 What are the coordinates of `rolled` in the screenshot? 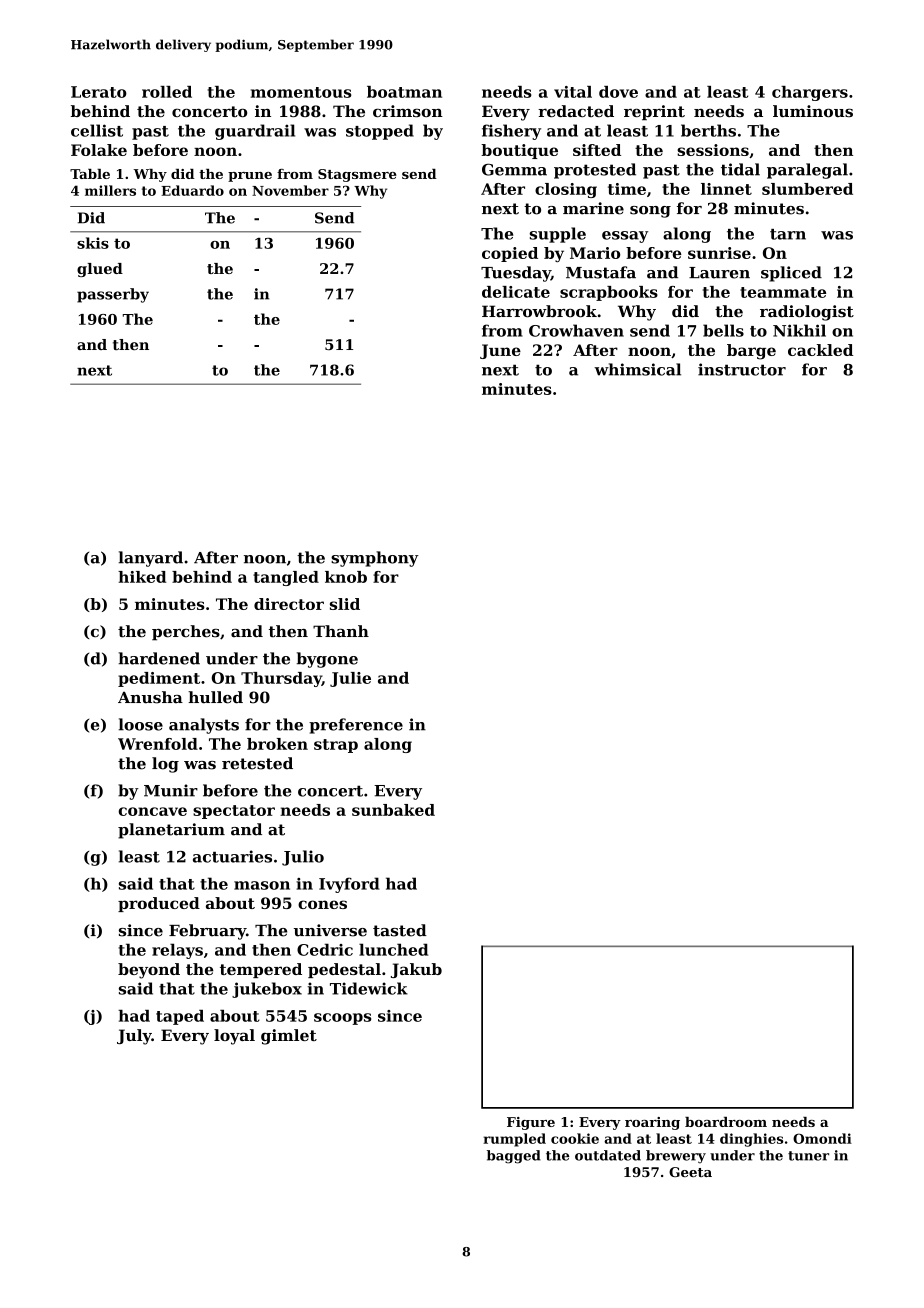 It's located at (167, 92).
